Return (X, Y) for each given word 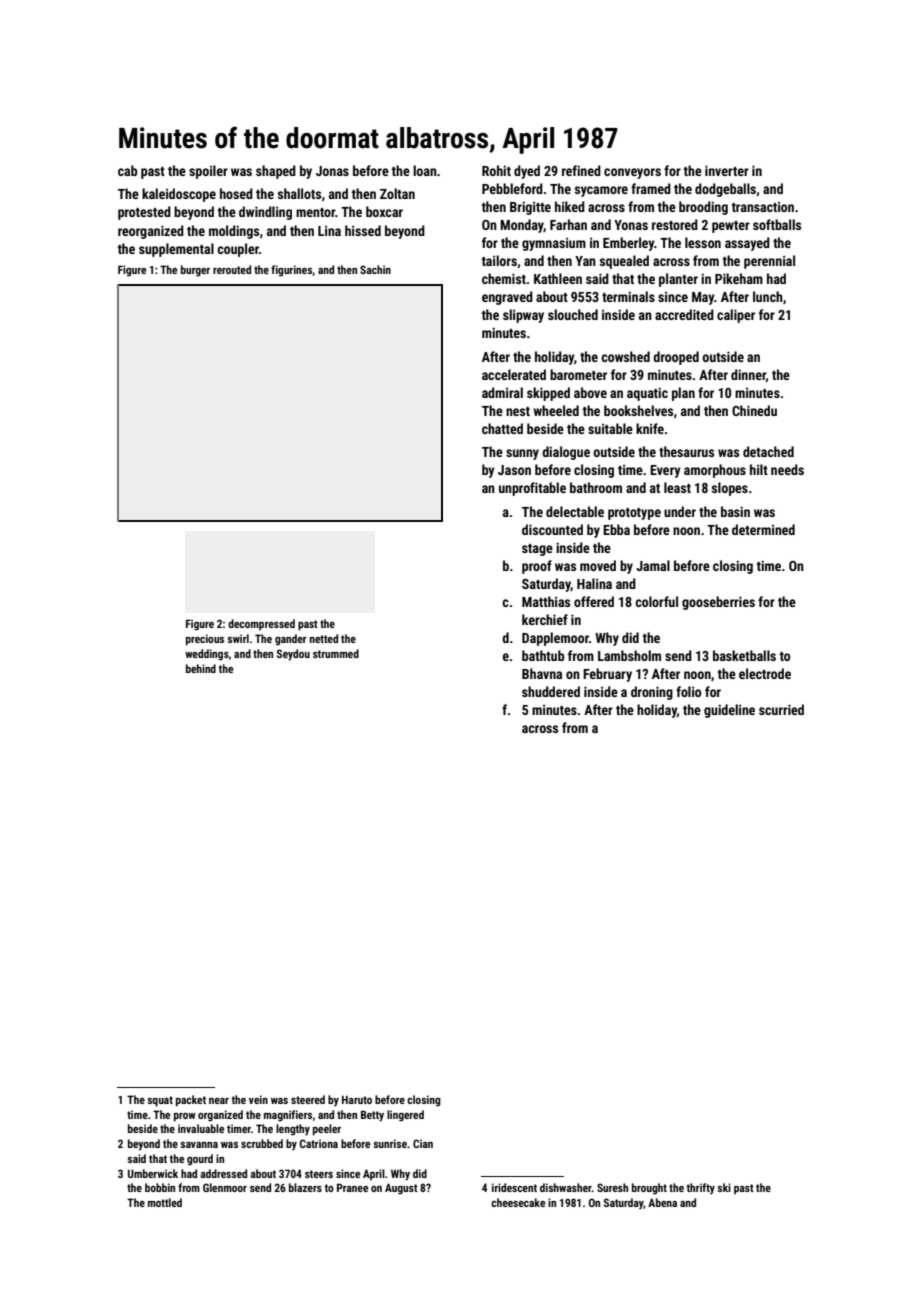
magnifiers (288, 1116)
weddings (207, 655)
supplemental (176, 250)
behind (201, 668)
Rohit (496, 170)
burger (195, 271)
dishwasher (566, 1187)
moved (598, 565)
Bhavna (542, 673)
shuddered (551, 691)
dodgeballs (725, 190)
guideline (729, 711)
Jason (514, 470)
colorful (656, 601)
